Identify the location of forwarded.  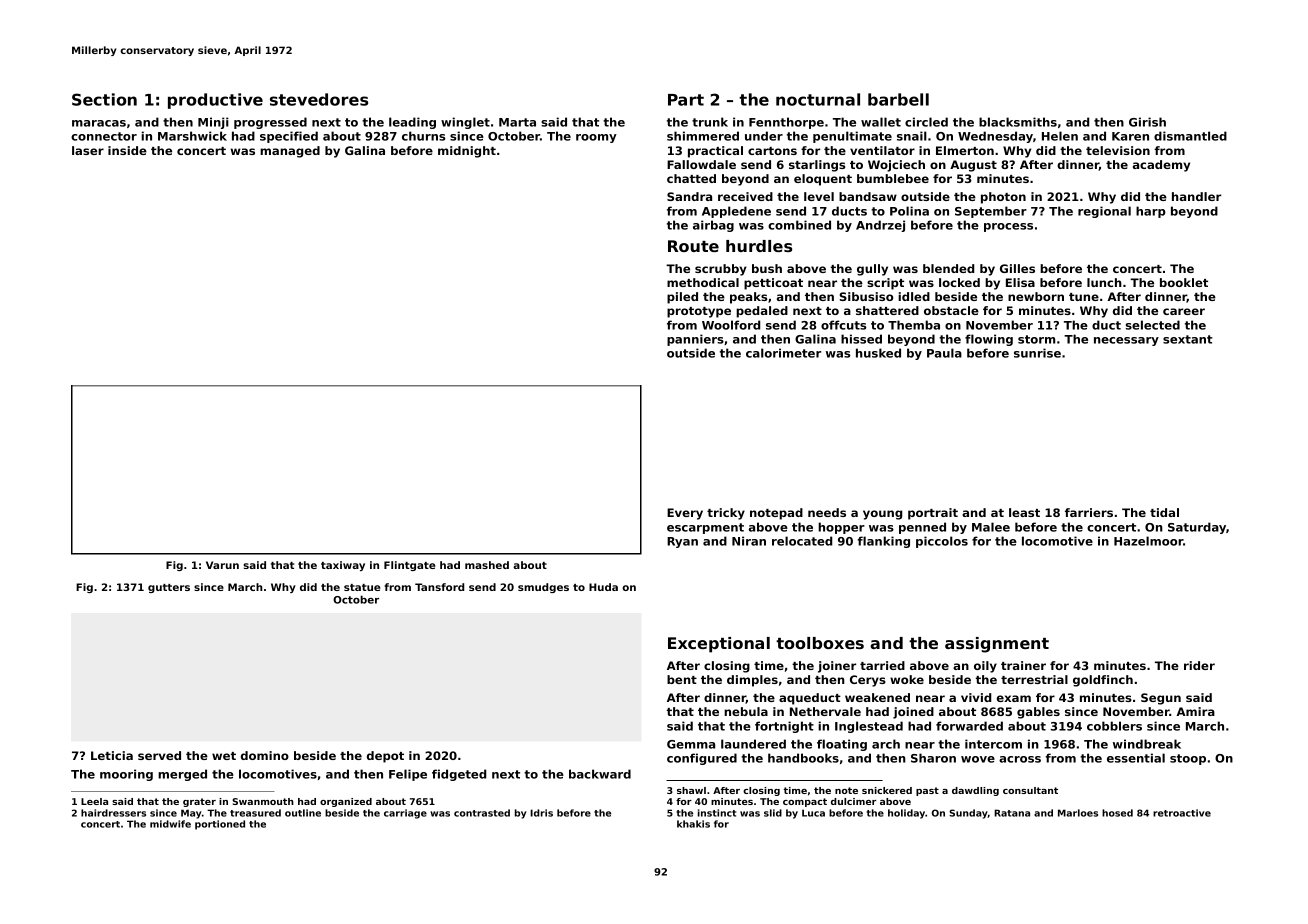
(969, 726).
